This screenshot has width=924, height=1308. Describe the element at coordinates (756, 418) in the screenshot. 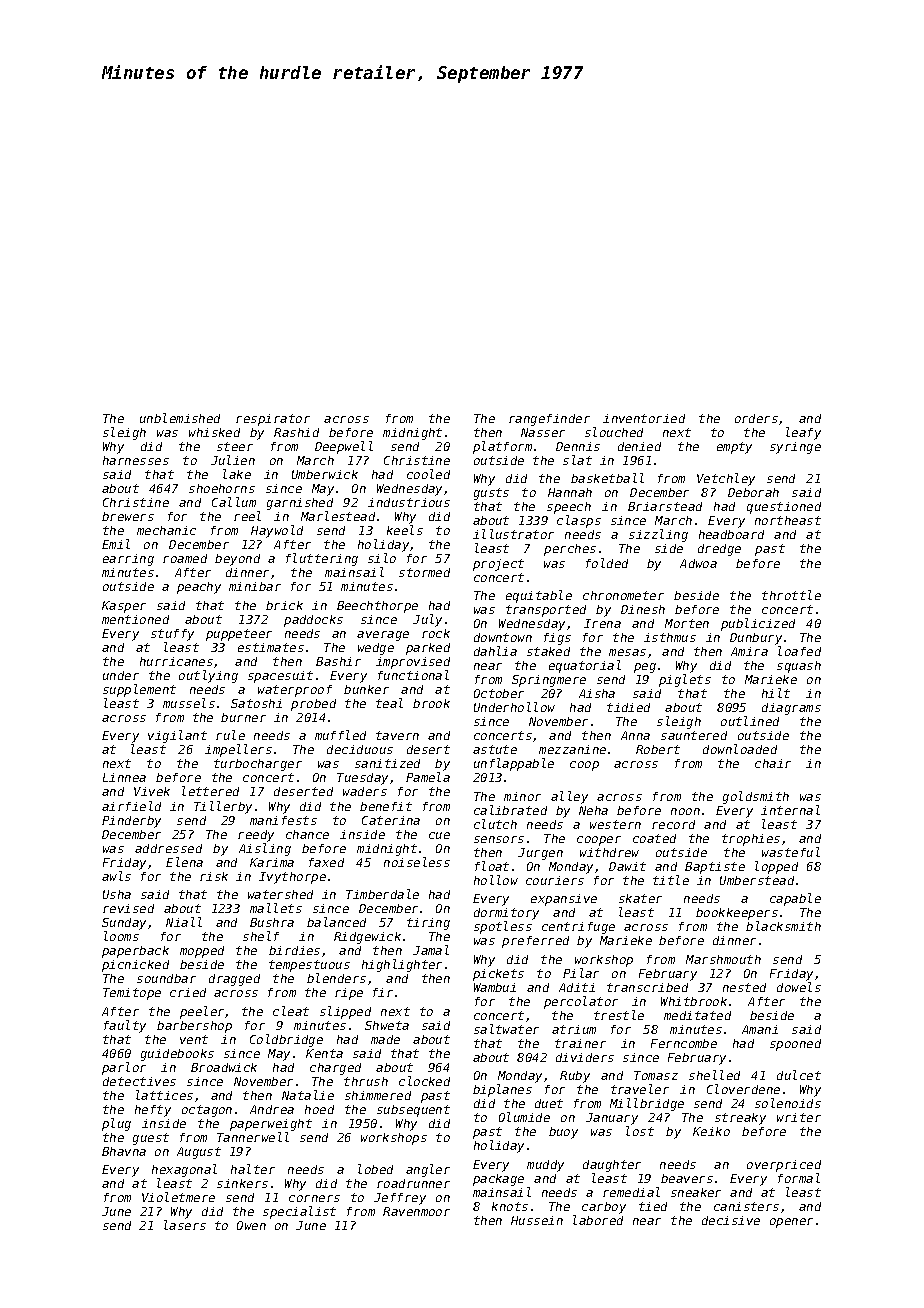

I see `orders` at that location.
